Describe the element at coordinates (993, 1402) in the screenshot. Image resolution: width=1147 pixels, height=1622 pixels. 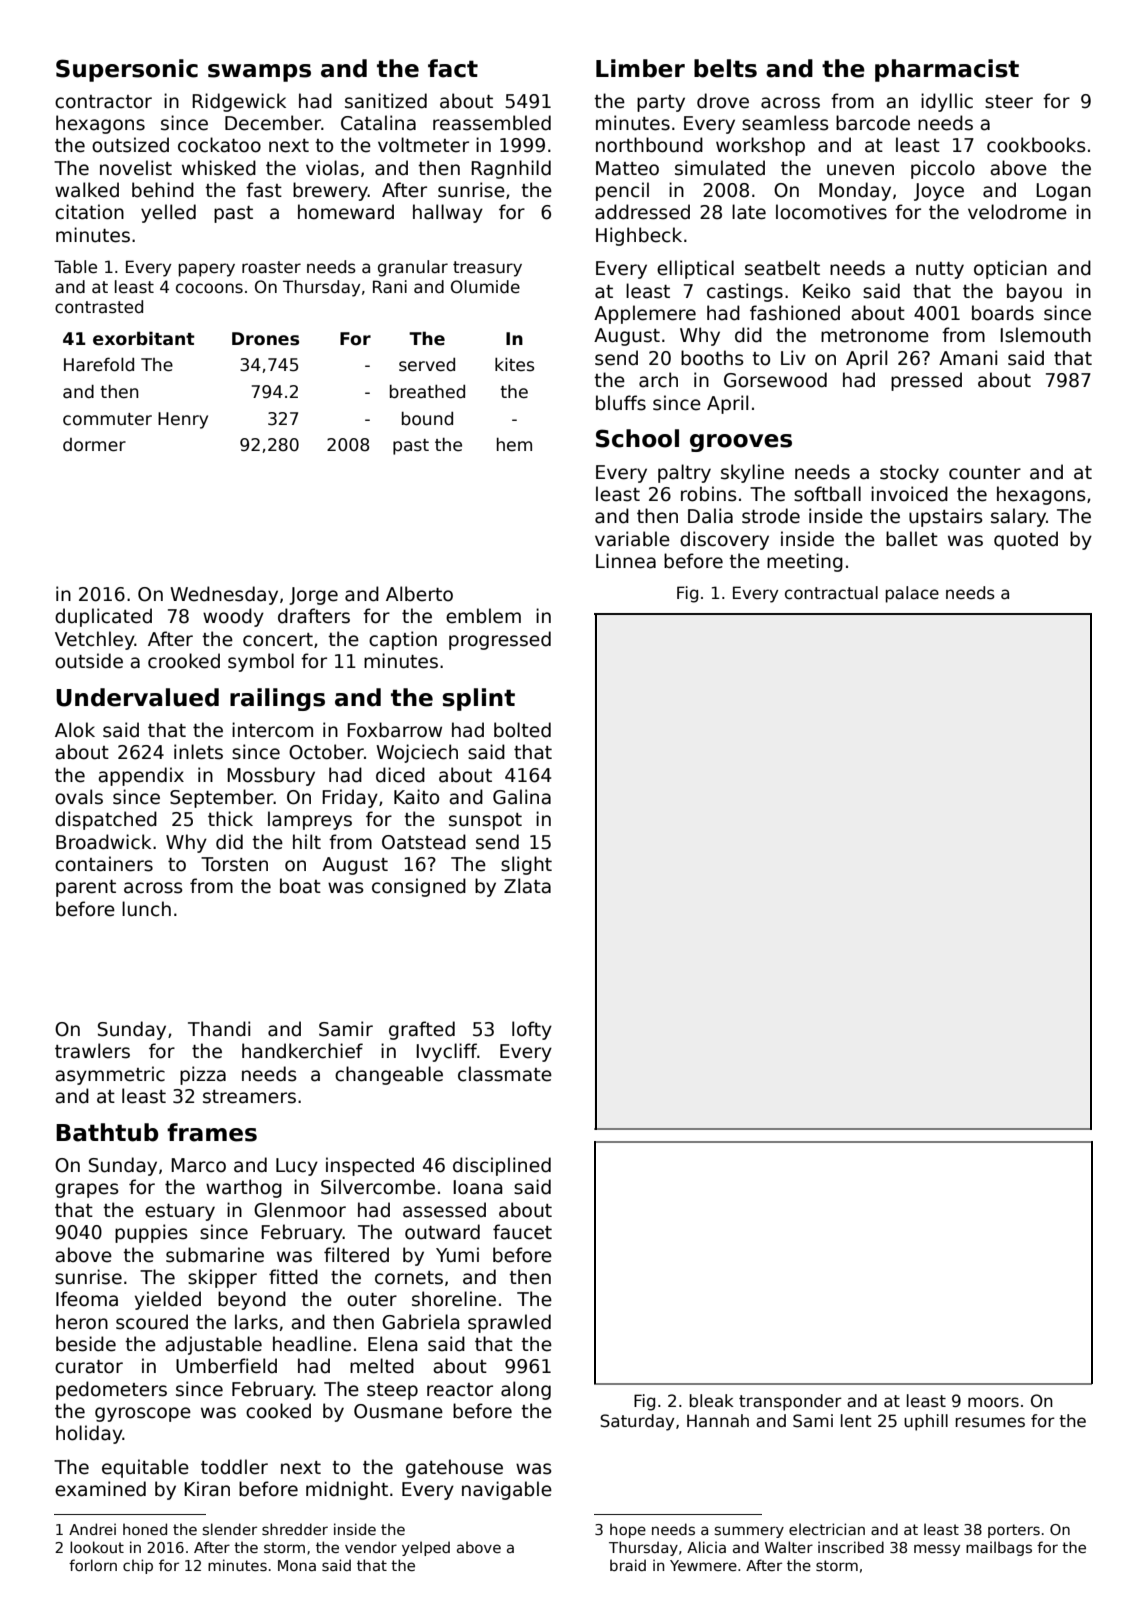
I see `moors` at that location.
